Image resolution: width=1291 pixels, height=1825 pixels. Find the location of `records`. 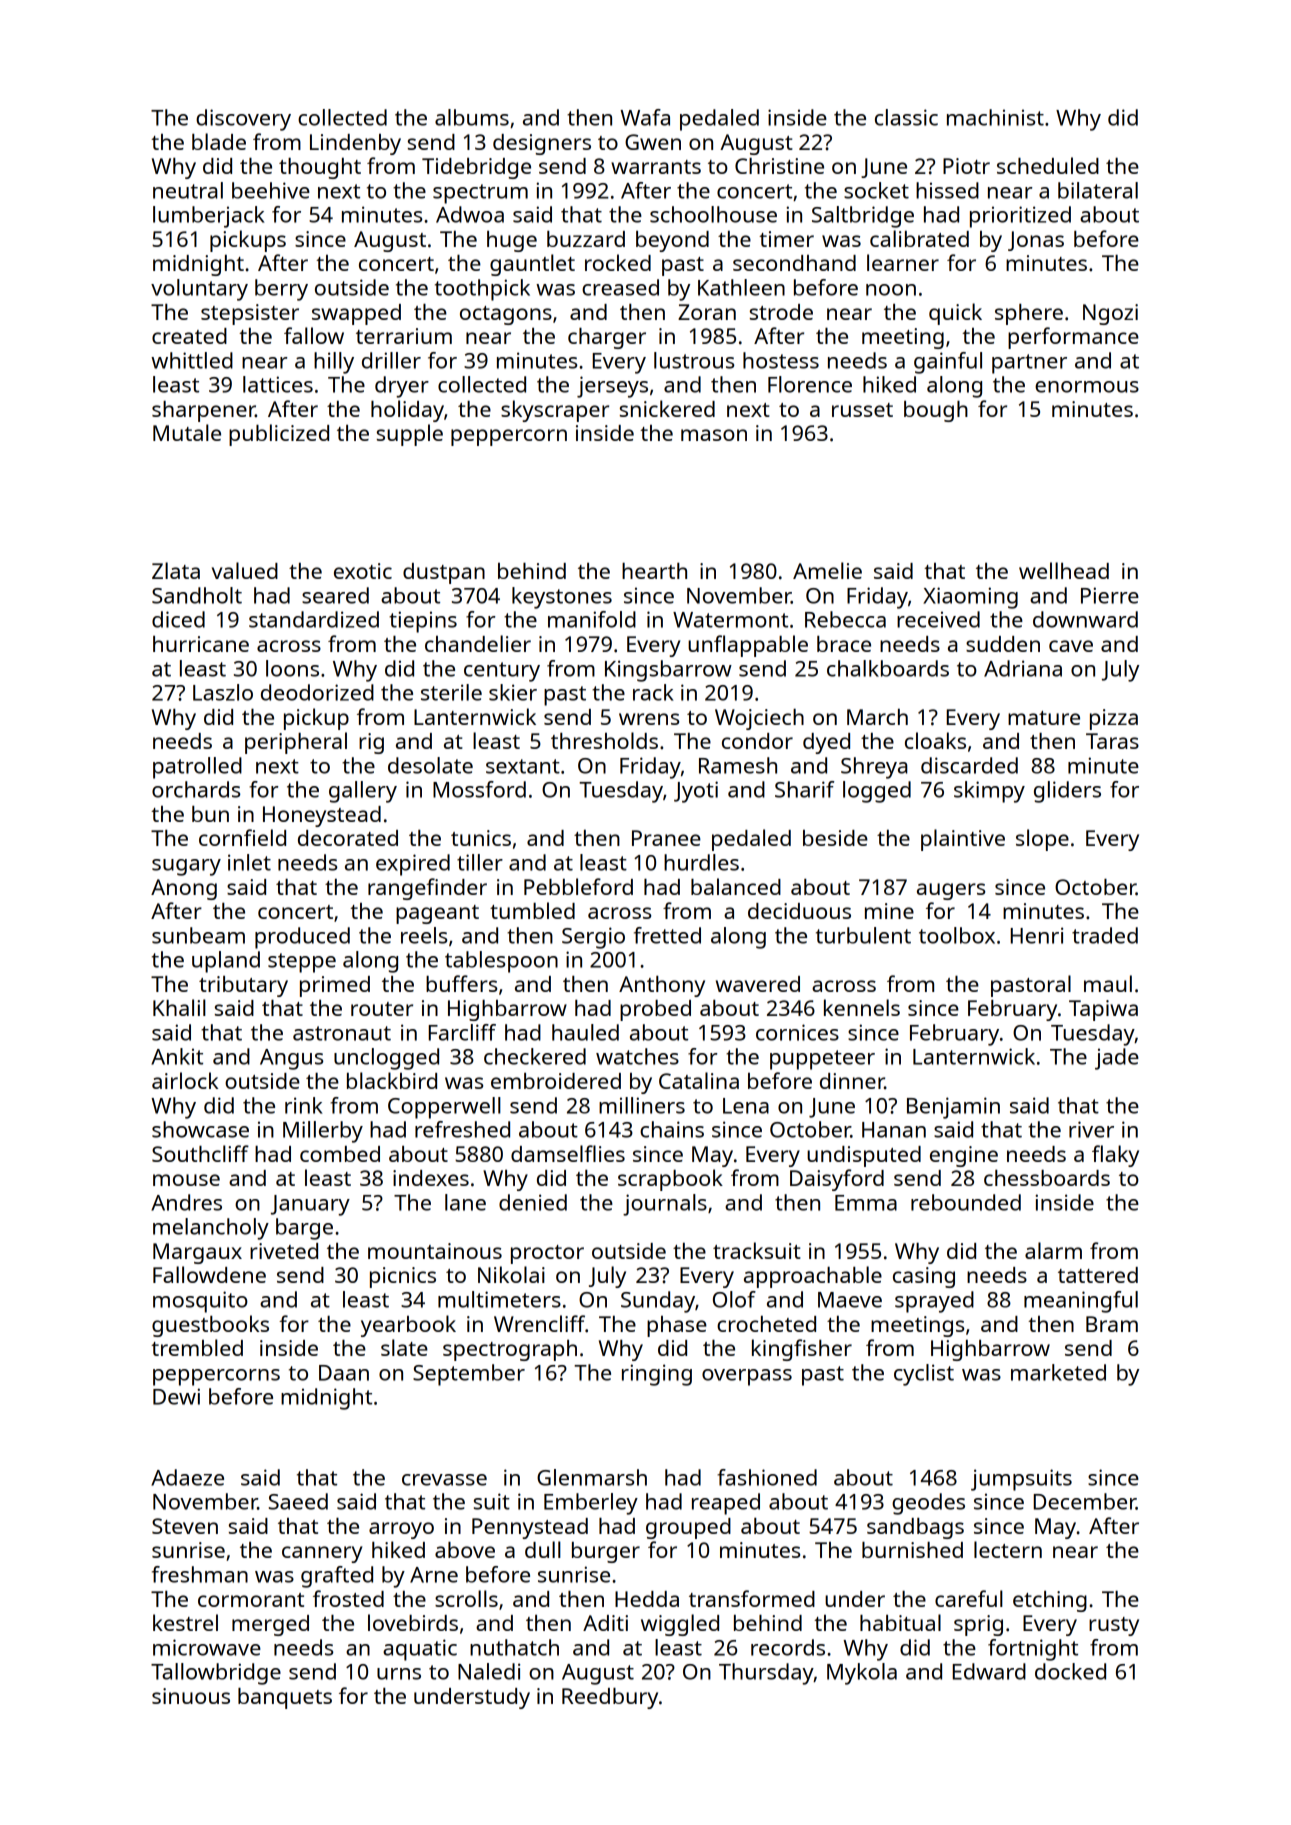

records is located at coordinates (788, 1647).
